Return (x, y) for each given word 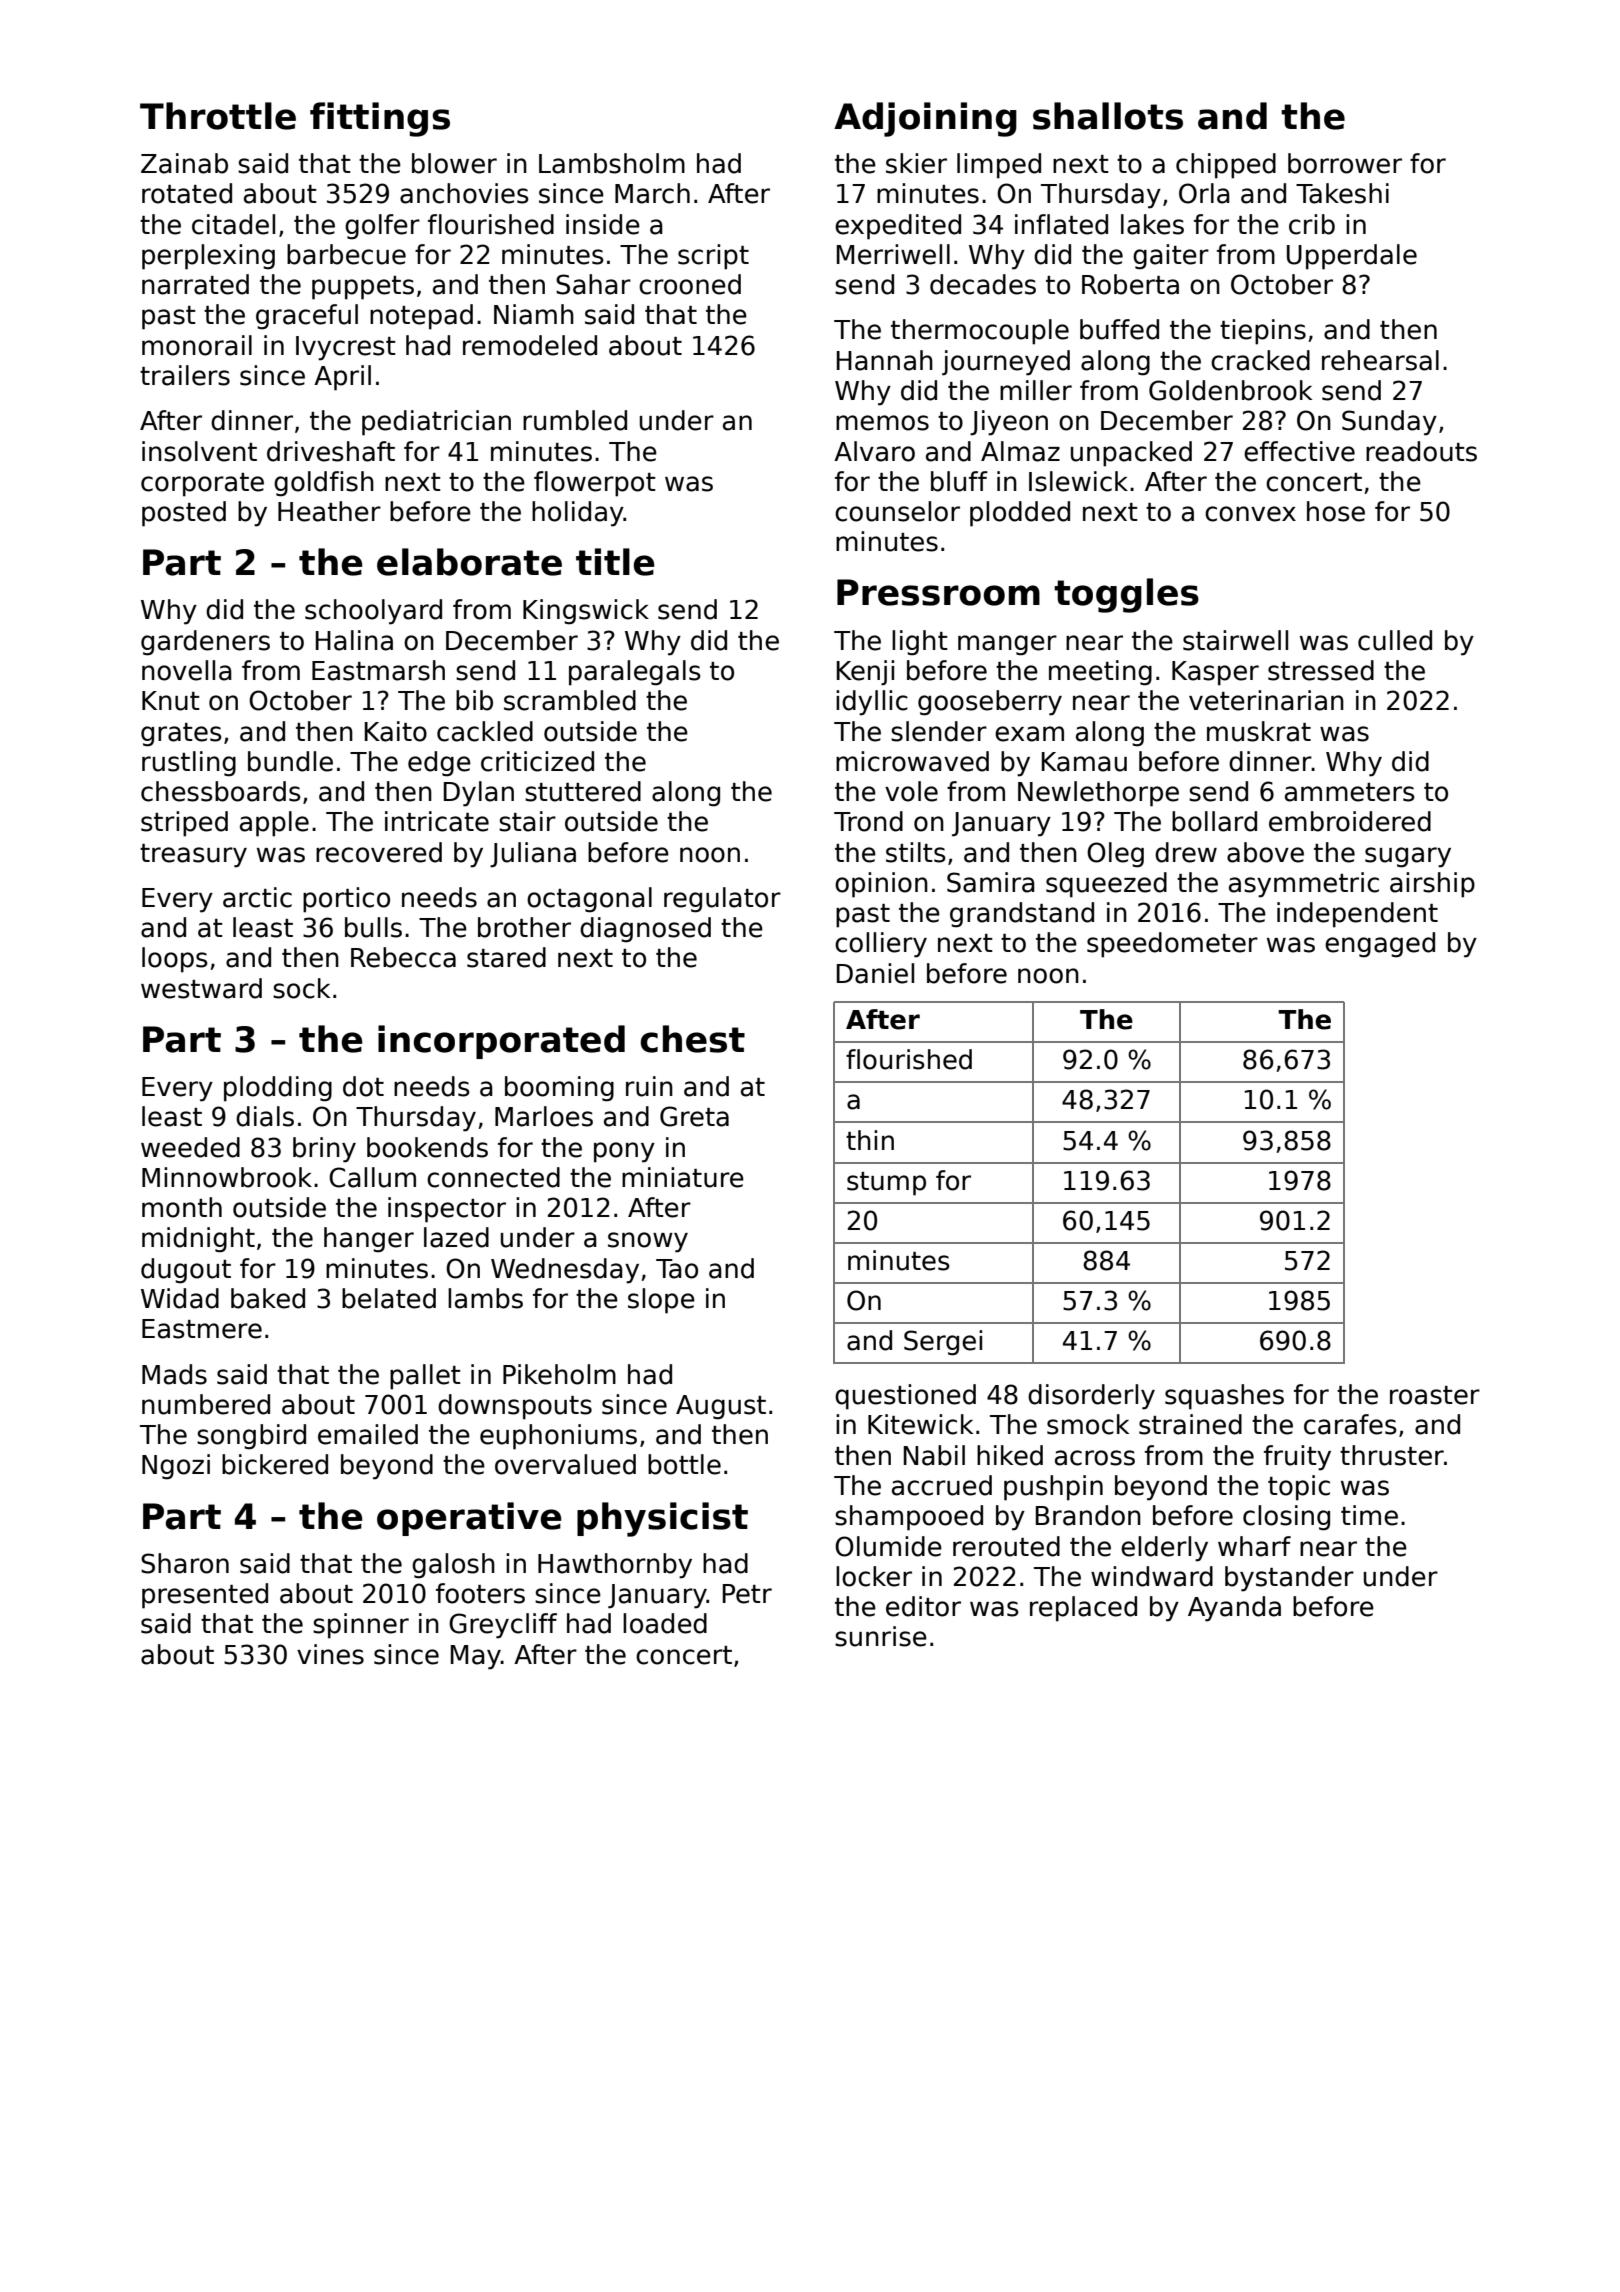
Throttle (218, 116)
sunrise (881, 1636)
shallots (1108, 116)
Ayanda (1234, 1609)
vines (330, 1654)
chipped (1226, 166)
